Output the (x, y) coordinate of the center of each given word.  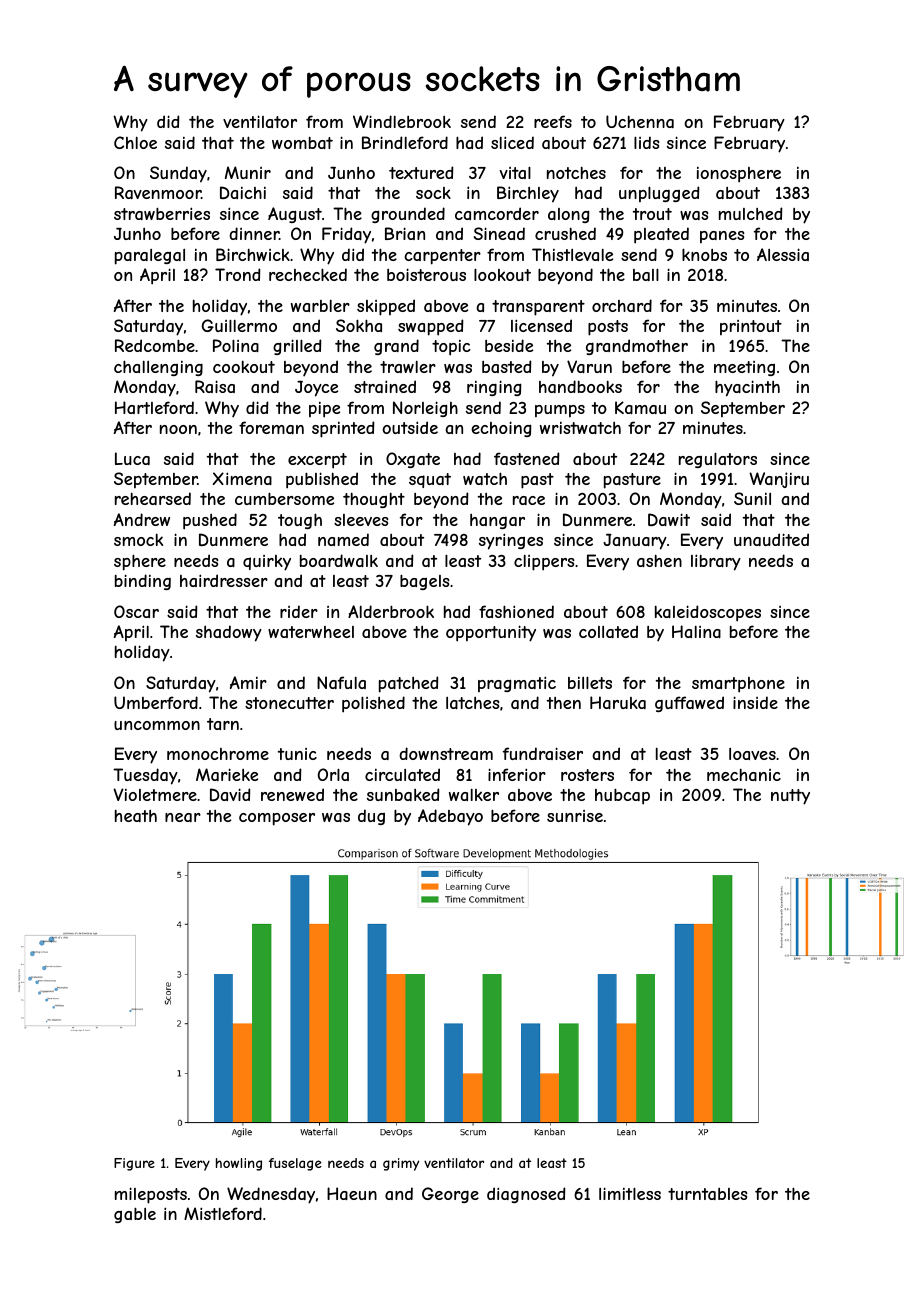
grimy (401, 1164)
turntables (708, 1194)
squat (430, 480)
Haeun (352, 1193)
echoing (501, 429)
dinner (254, 233)
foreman (271, 427)
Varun (589, 366)
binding (143, 582)
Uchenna (640, 121)
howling (239, 1164)
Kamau (640, 407)
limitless (630, 1193)
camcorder (497, 213)
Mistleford (223, 1213)
